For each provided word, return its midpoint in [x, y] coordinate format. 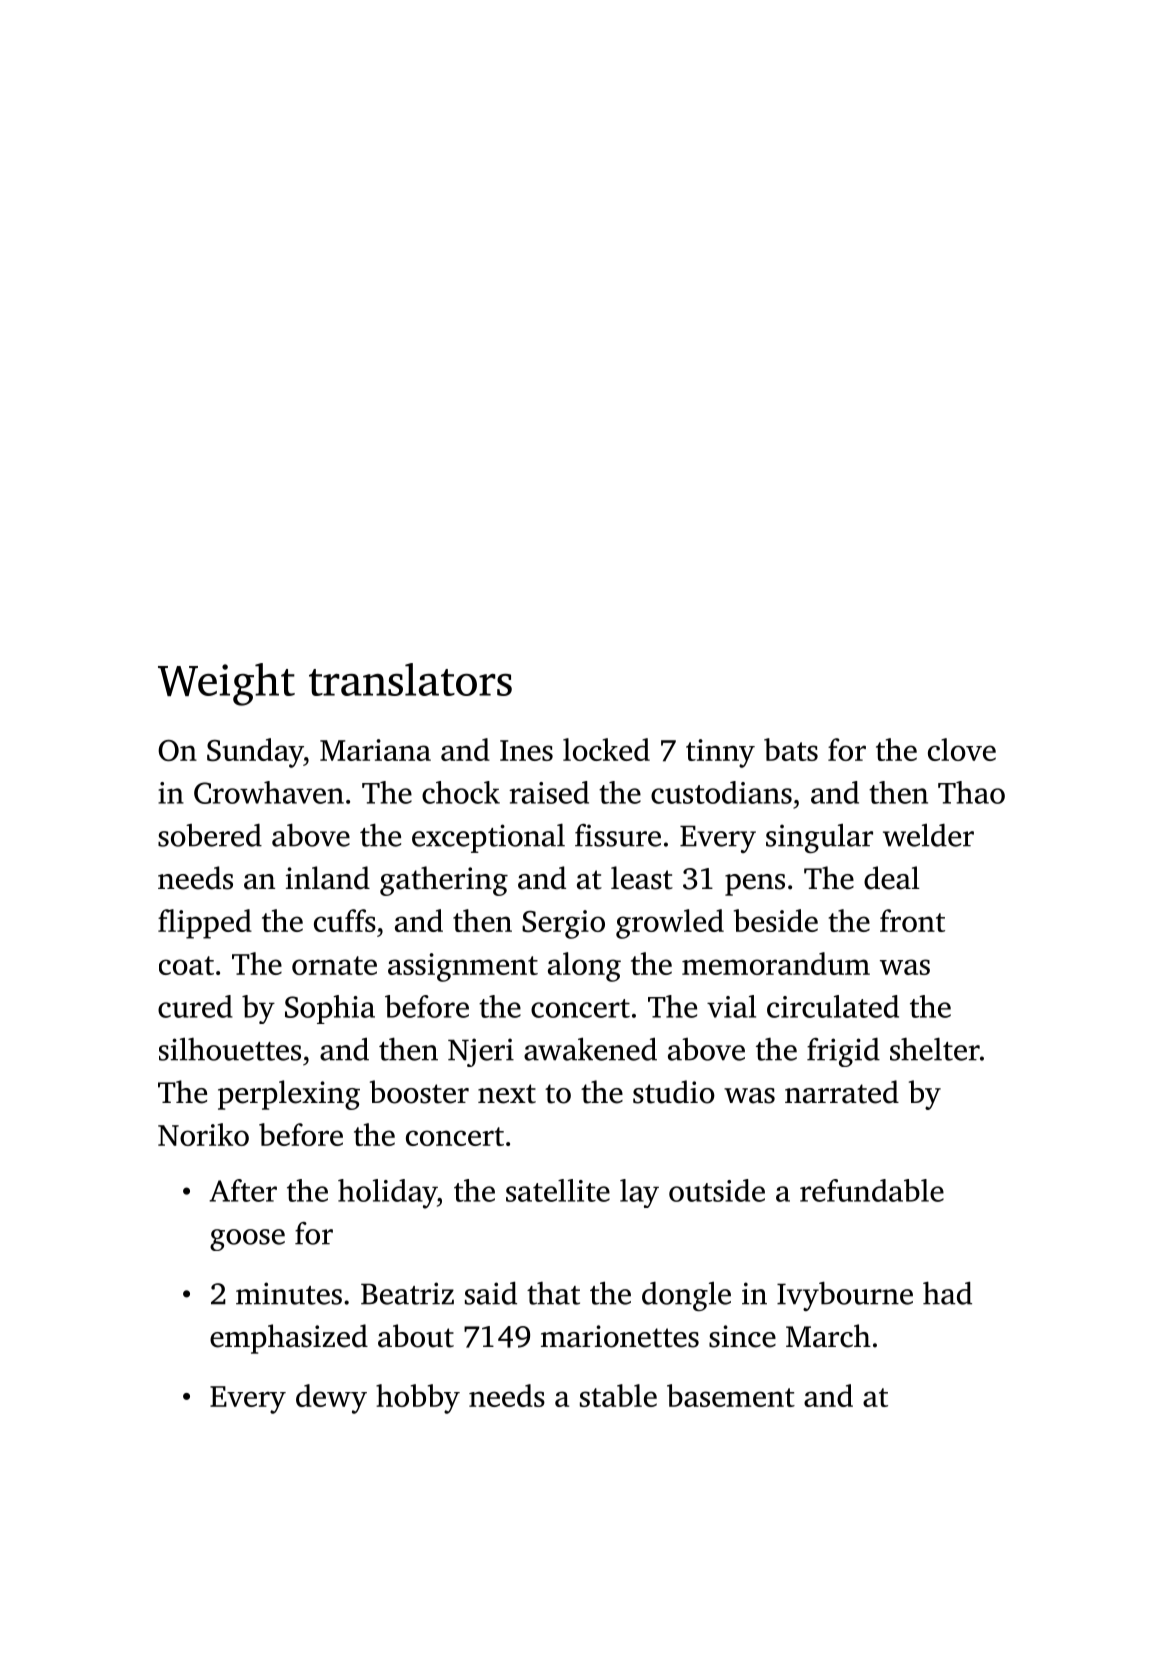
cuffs [345, 920]
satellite [558, 1190]
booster [419, 1092]
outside [717, 1190]
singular [819, 838]
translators [410, 679]
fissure [618, 835]
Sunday [255, 753]
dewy [331, 1399]
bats [791, 749]
